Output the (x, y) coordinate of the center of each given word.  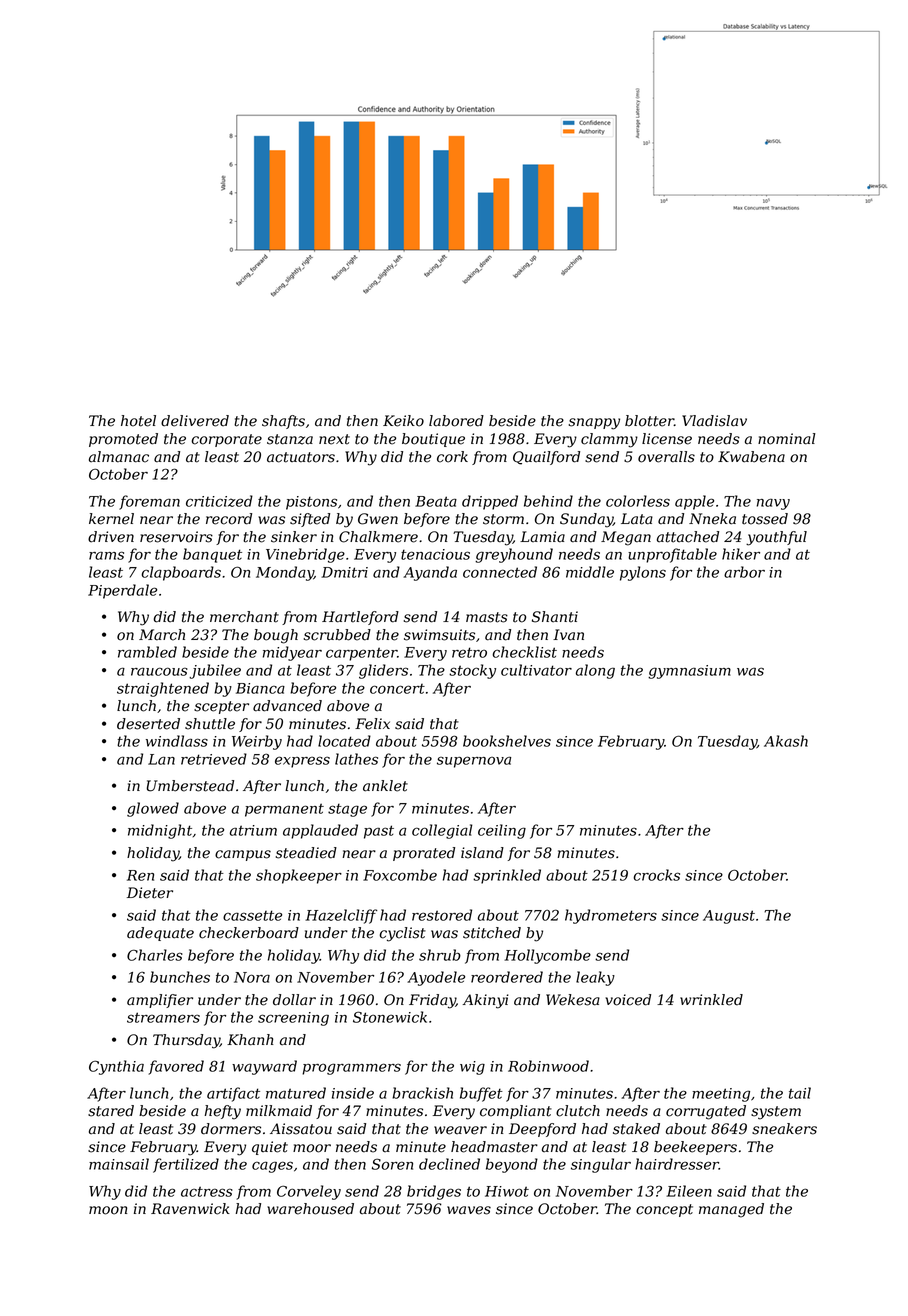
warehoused (310, 1209)
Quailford (546, 458)
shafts (283, 422)
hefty (222, 1112)
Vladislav (714, 421)
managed (731, 1210)
